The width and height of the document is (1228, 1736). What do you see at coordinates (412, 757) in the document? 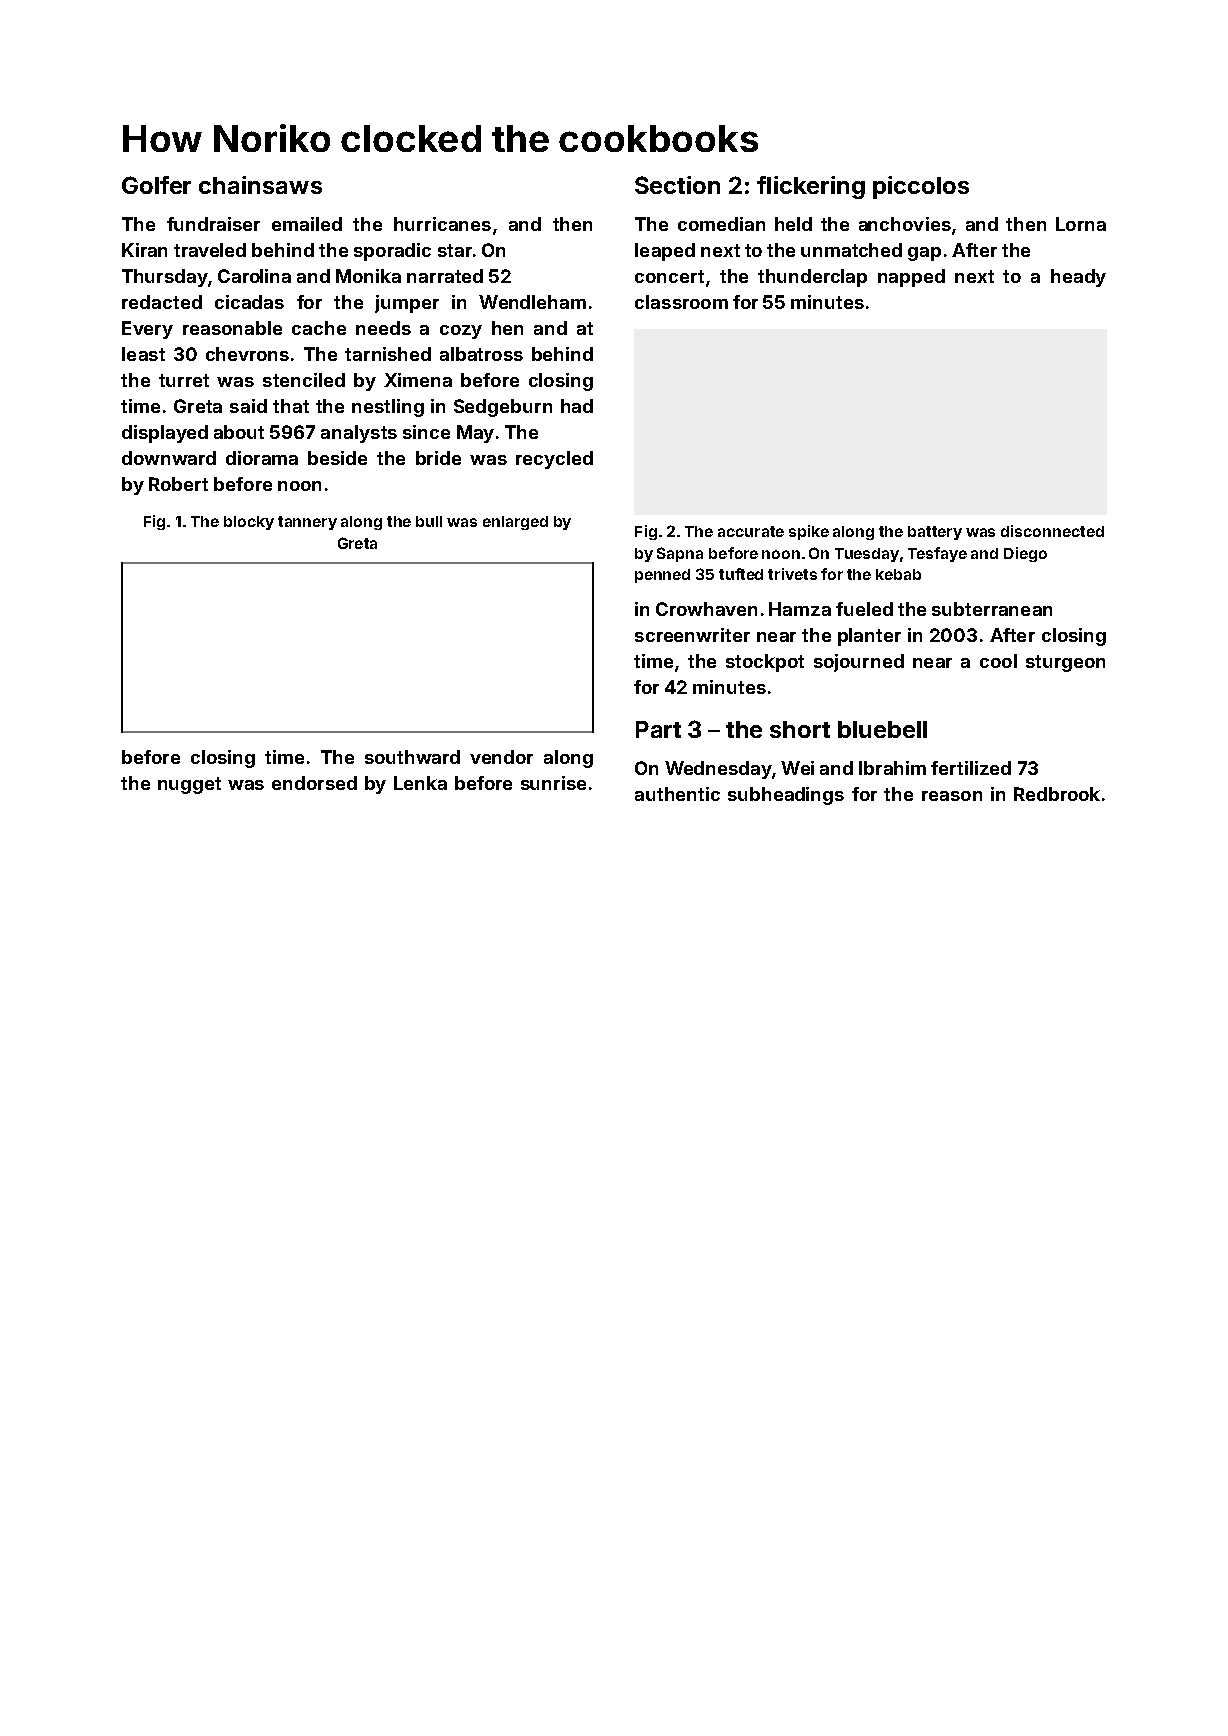
I see `southward` at bounding box center [412, 757].
